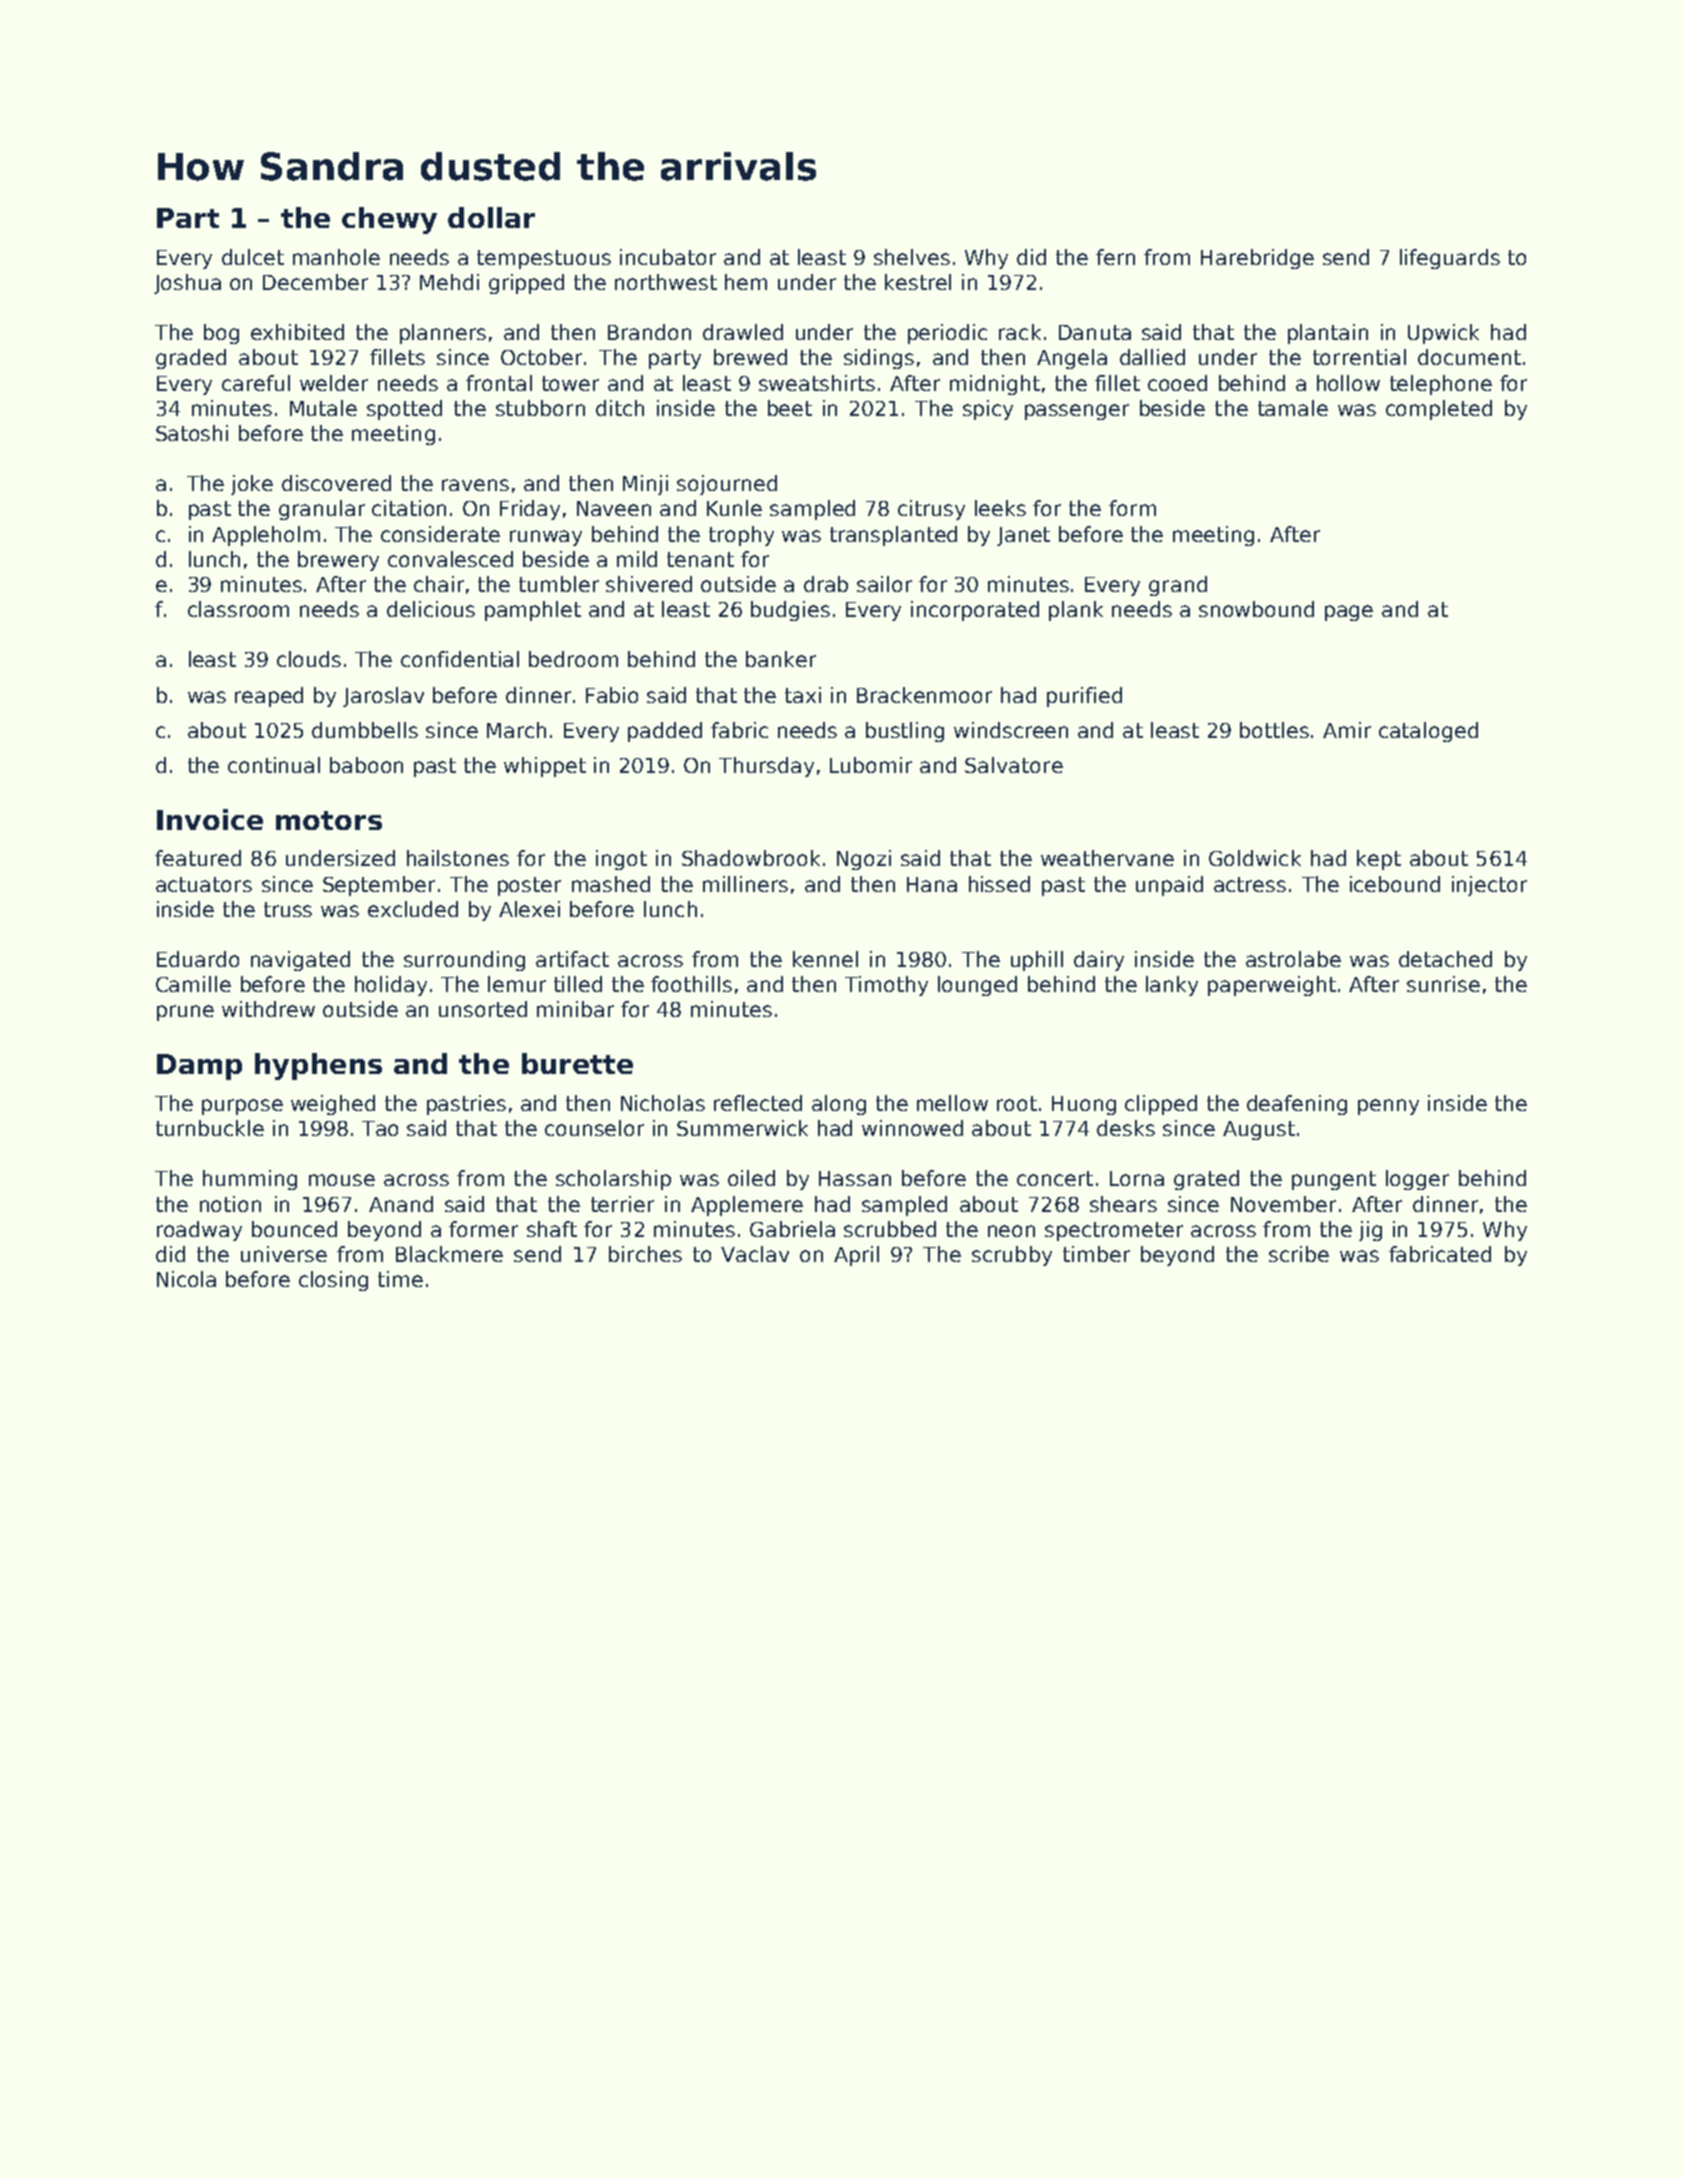  Describe the element at coordinates (839, 1105) in the screenshot. I see `along` at that location.
